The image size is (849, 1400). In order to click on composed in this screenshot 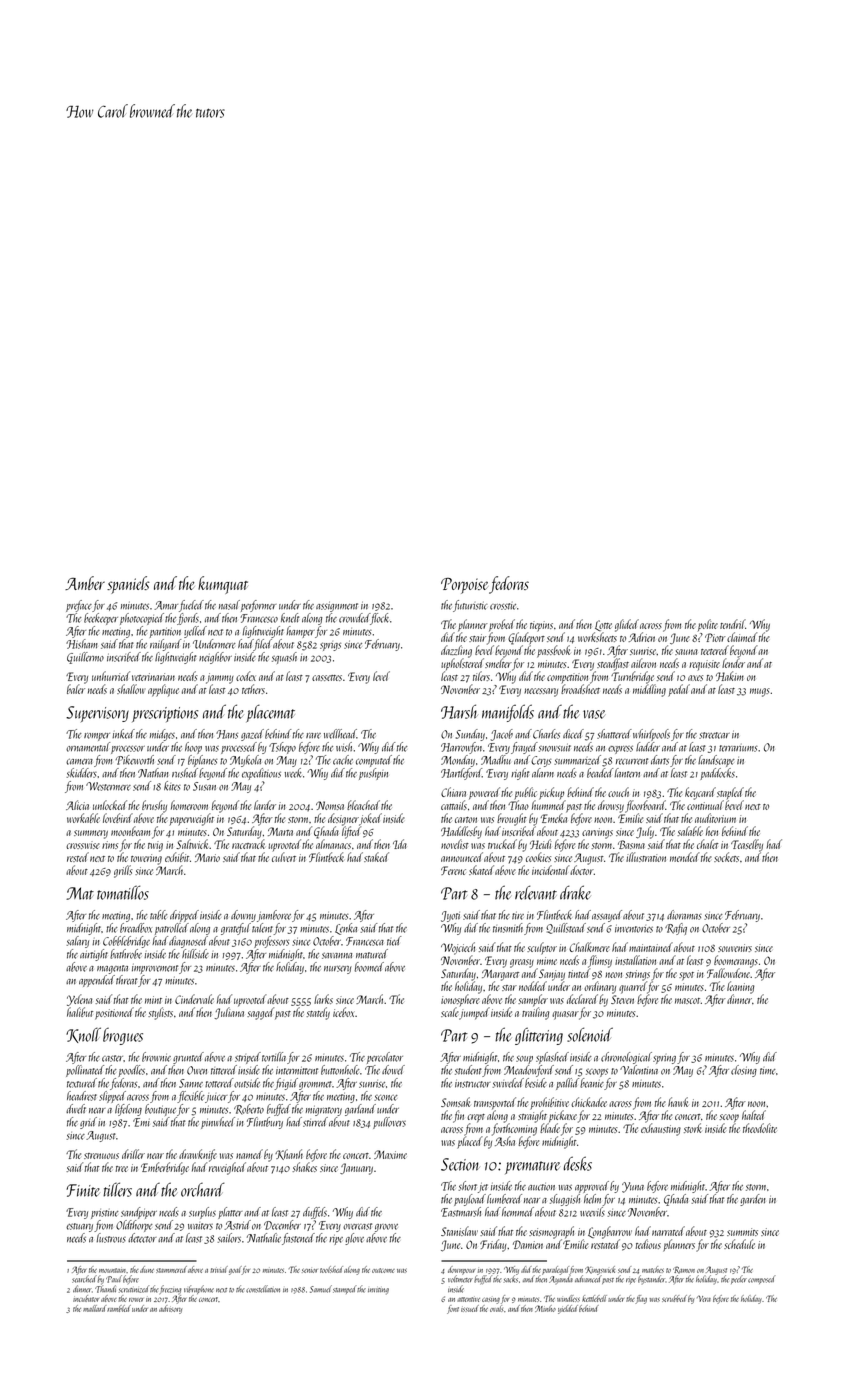, I will do `click(762, 1279)`.
